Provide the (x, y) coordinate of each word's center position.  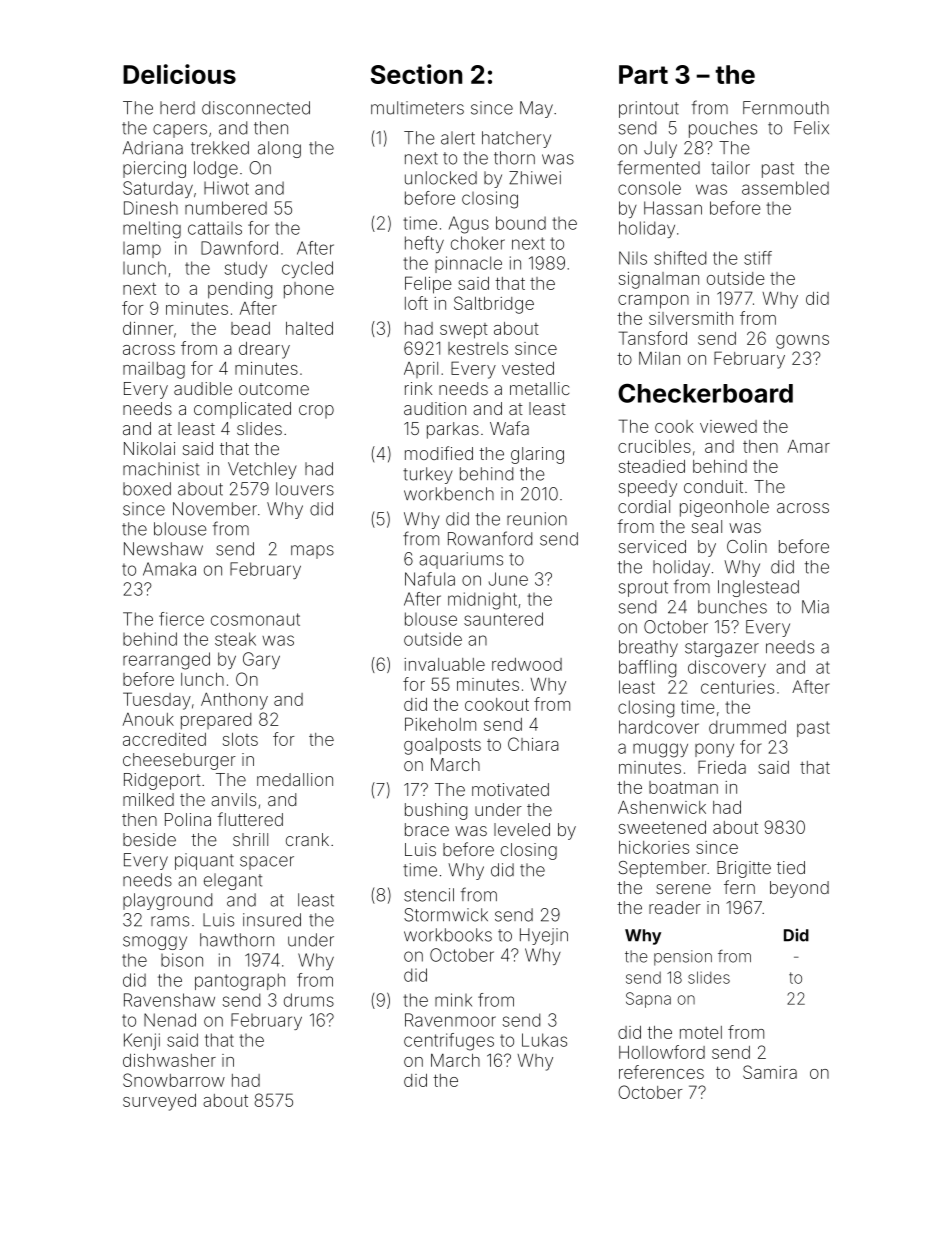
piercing (154, 169)
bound (521, 223)
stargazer (722, 649)
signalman (659, 280)
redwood (527, 664)
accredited (164, 739)
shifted (680, 258)
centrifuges (449, 1042)
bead (250, 328)
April (421, 370)
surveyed (159, 1102)
